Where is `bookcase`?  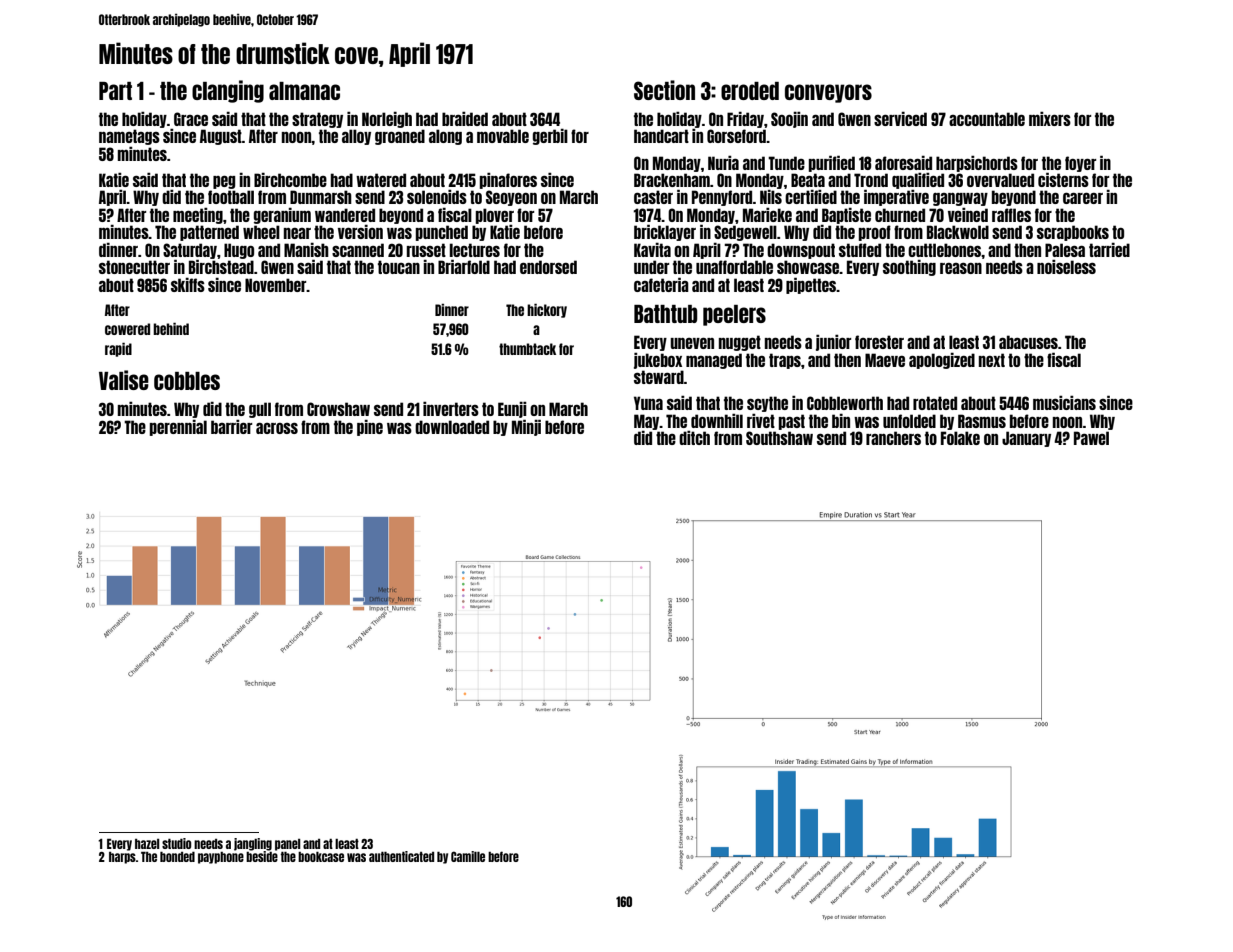 bookcase is located at coordinates (321, 857).
